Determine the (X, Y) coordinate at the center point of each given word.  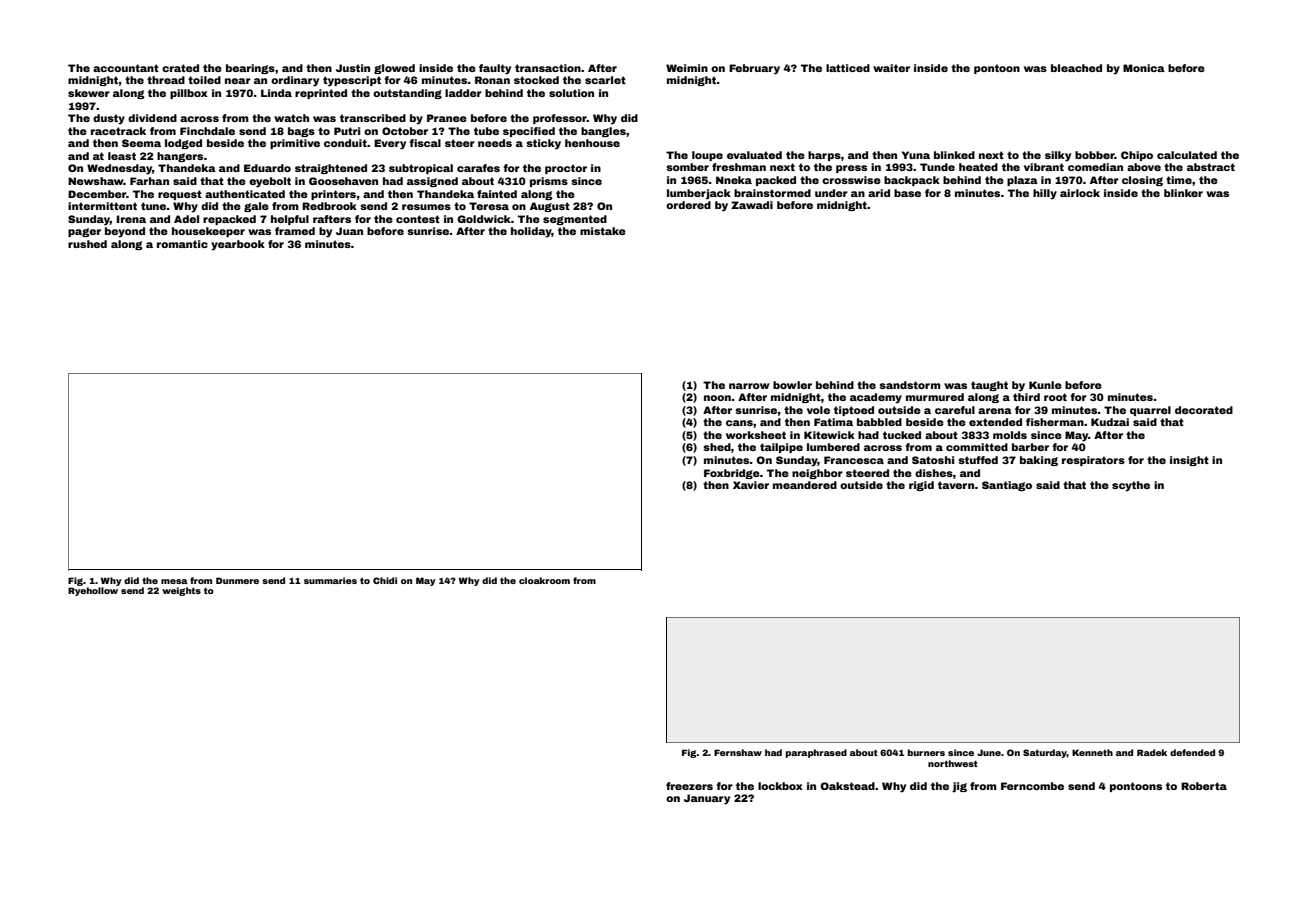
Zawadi (752, 205)
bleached (1076, 68)
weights (181, 591)
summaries (330, 580)
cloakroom (544, 580)
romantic (182, 244)
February (754, 69)
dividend (152, 118)
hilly (1045, 194)
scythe (1131, 486)
